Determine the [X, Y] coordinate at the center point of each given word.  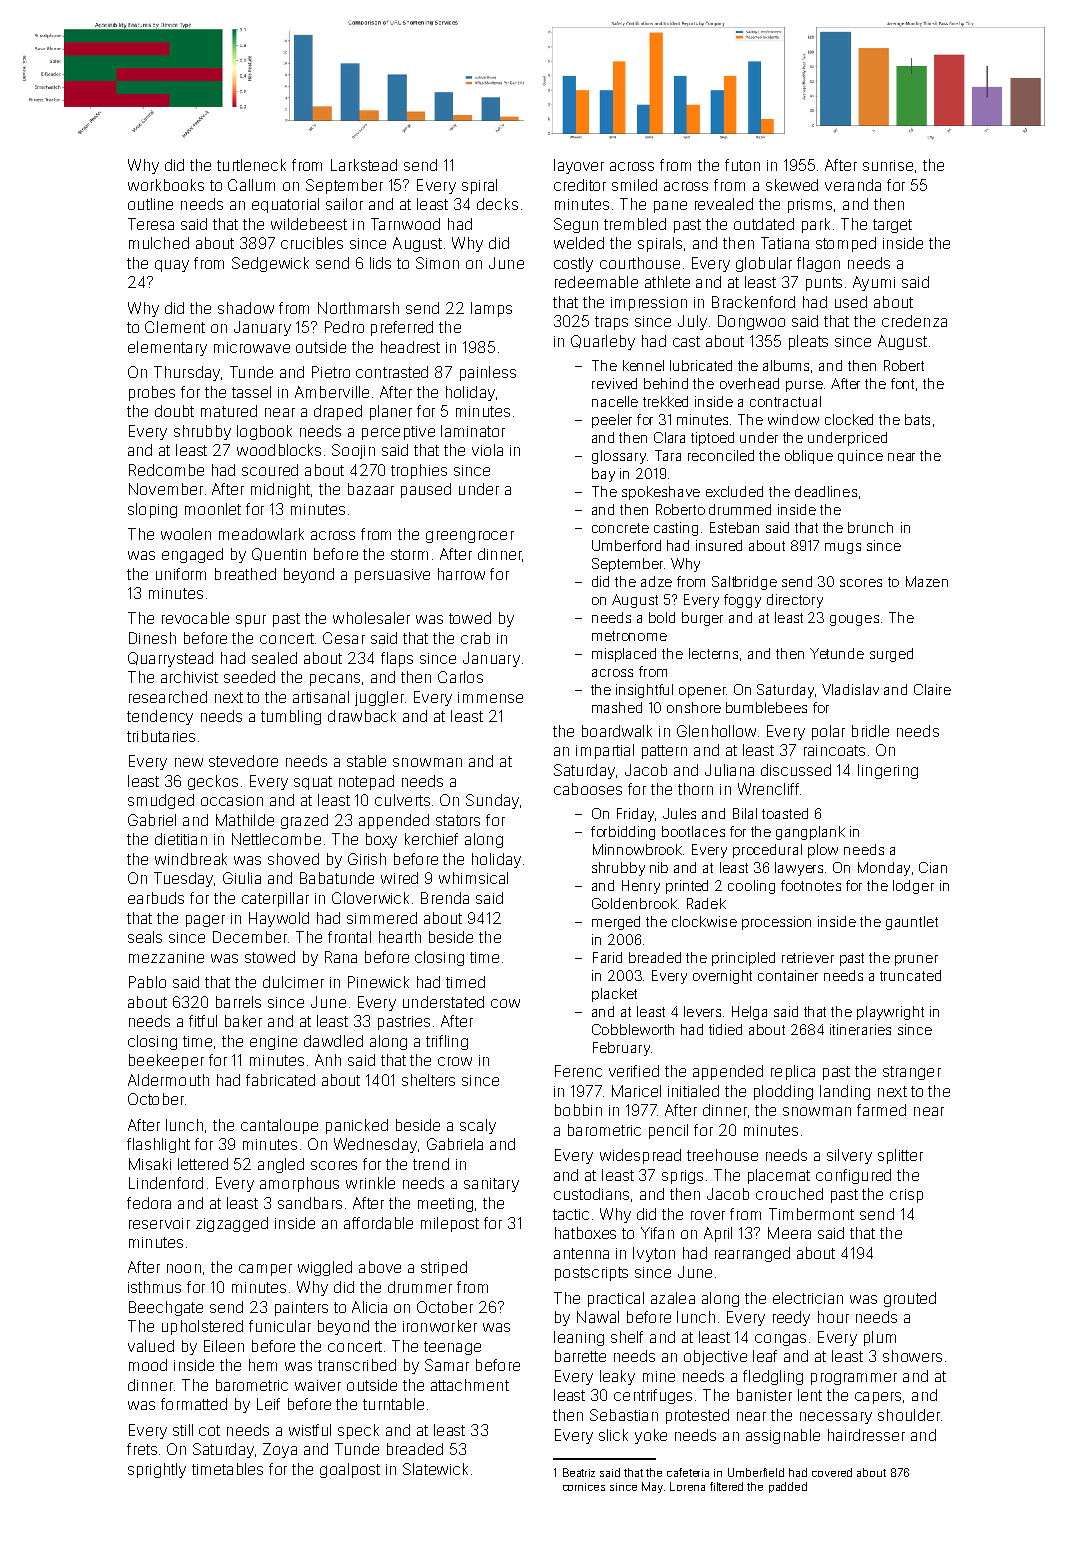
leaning [579, 1338]
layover [579, 166]
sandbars [310, 1203]
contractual [785, 401]
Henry [641, 887]
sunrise [888, 165]
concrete [620, 528]
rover [708, 1215]
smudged [161, 801]
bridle [870, 731]
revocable [195, 618]
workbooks [166, 185]
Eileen [224, 1346]
